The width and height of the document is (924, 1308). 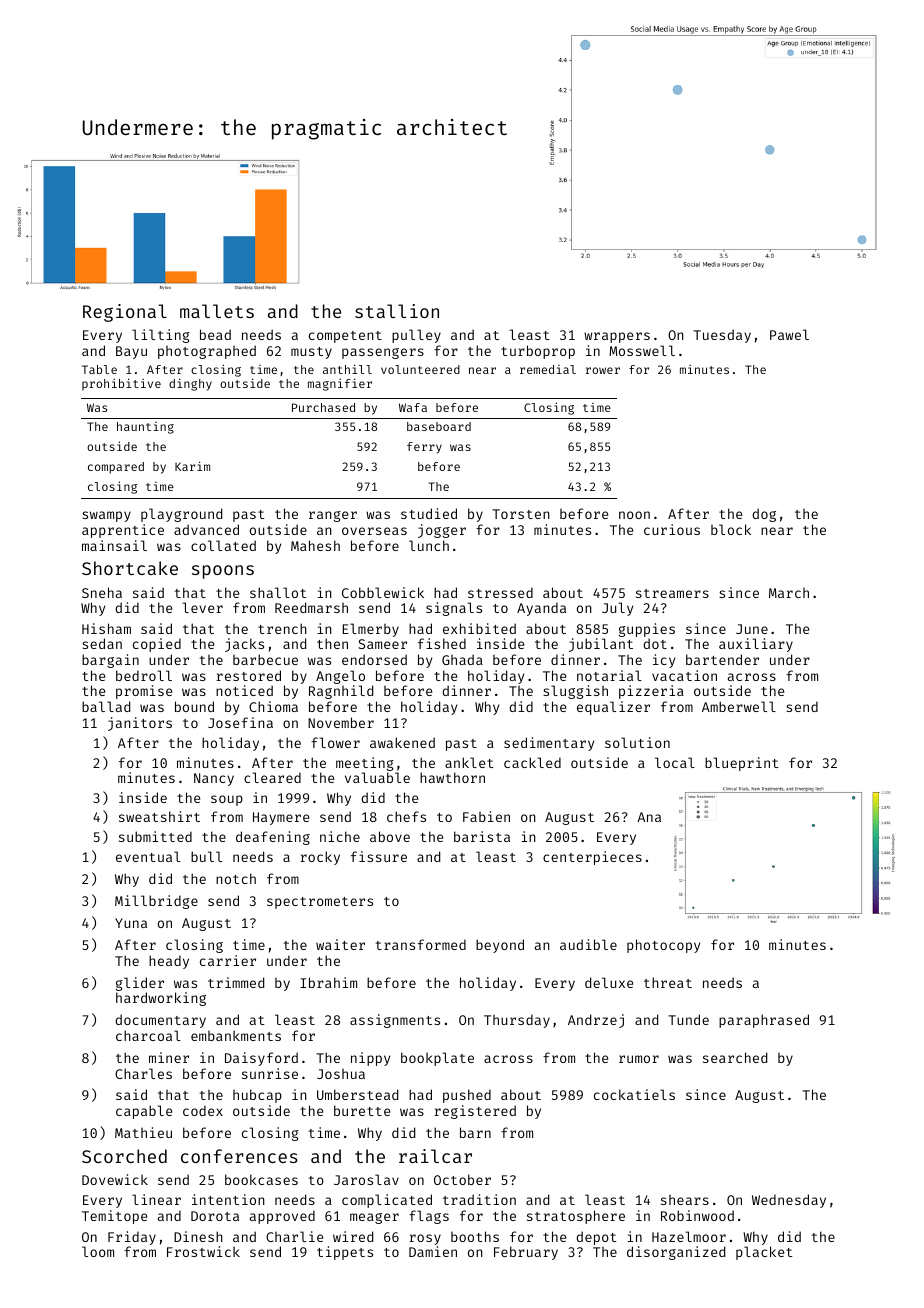 I want to click on Frostwick, so click(x=203, y=1251).
